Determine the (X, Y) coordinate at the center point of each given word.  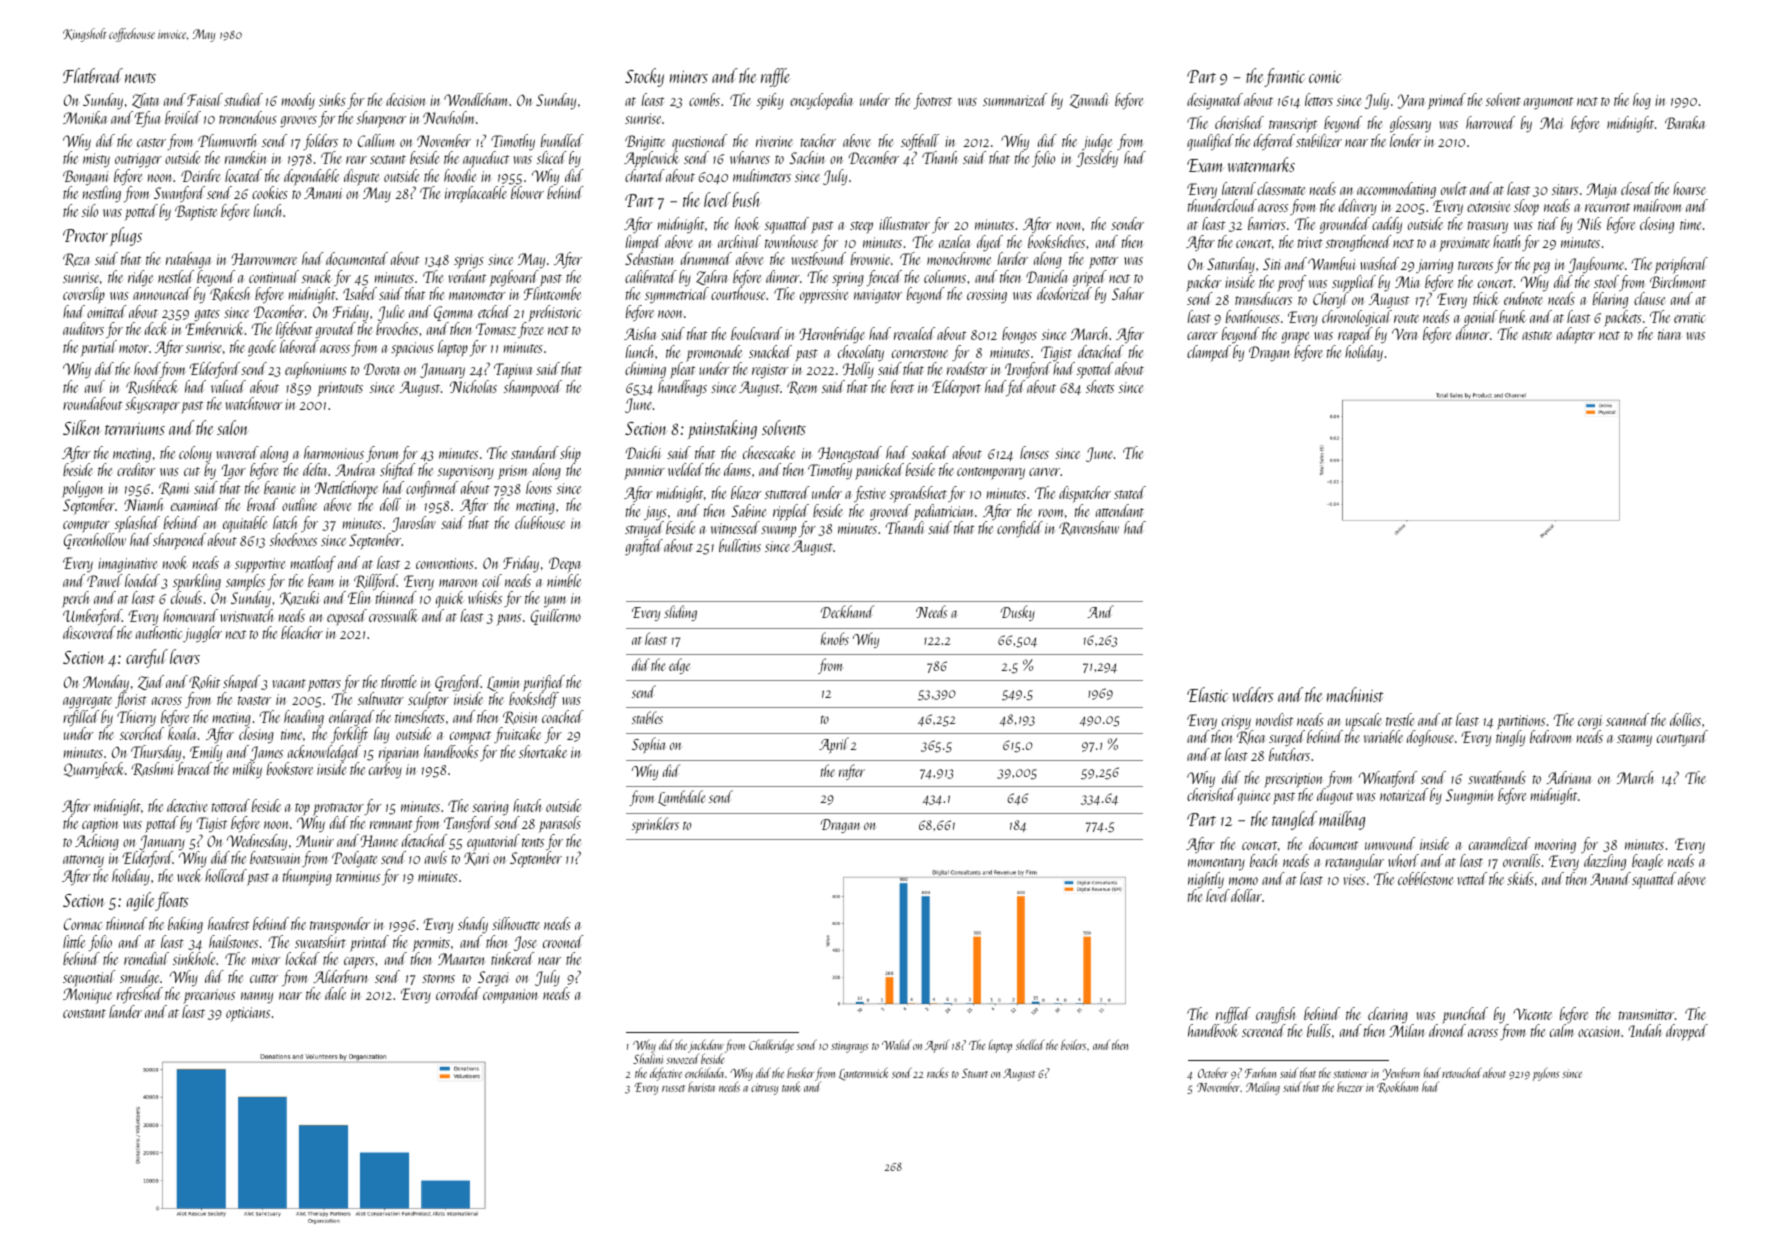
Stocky (644, 77)
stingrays (849, 1047)
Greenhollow (95, 541)
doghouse (1430, 738)
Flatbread (93, 75)
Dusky (1018, 613)
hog (1642, 101)
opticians (248, 1014)
